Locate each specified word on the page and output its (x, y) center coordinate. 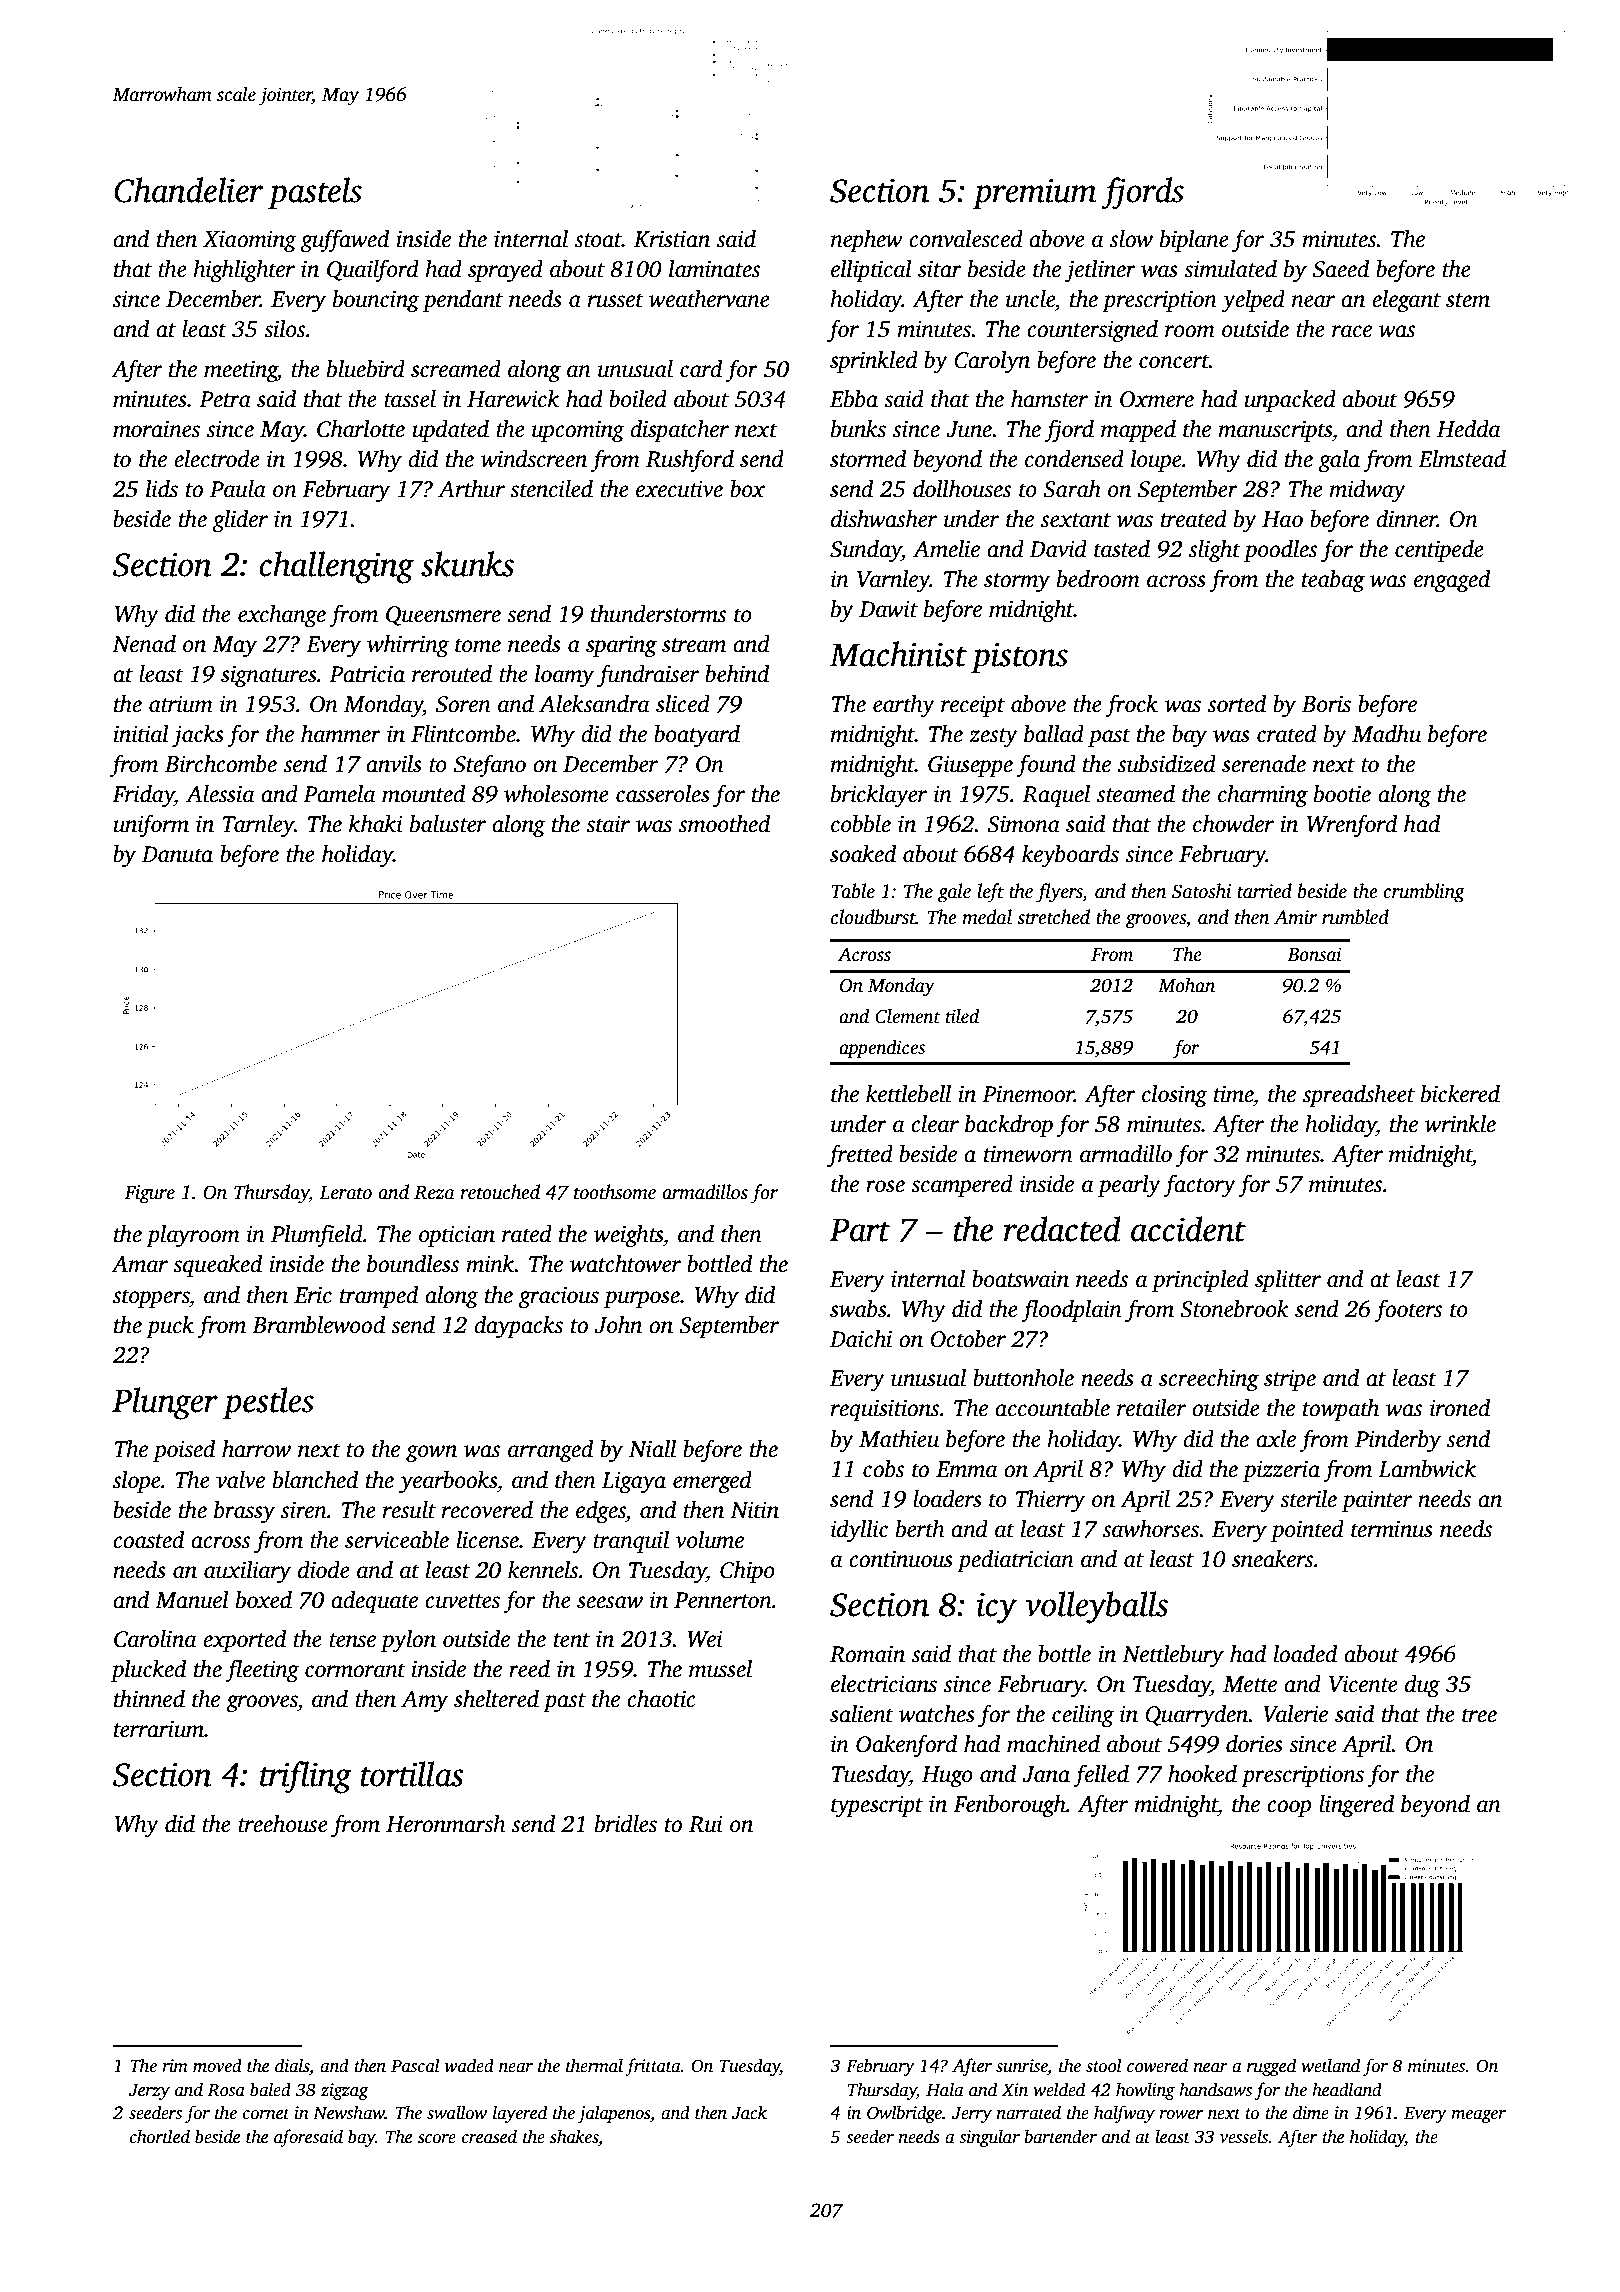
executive (679, 489)
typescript (877, 1806)
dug (1422, 1686)
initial (141, 734)
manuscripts (1275, 431)
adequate (374, 1602)
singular (989, 2138)
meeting (241, 371)
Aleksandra (594, 704)
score (437, 2139)
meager (1478, 2116)
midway (1368, 491)
